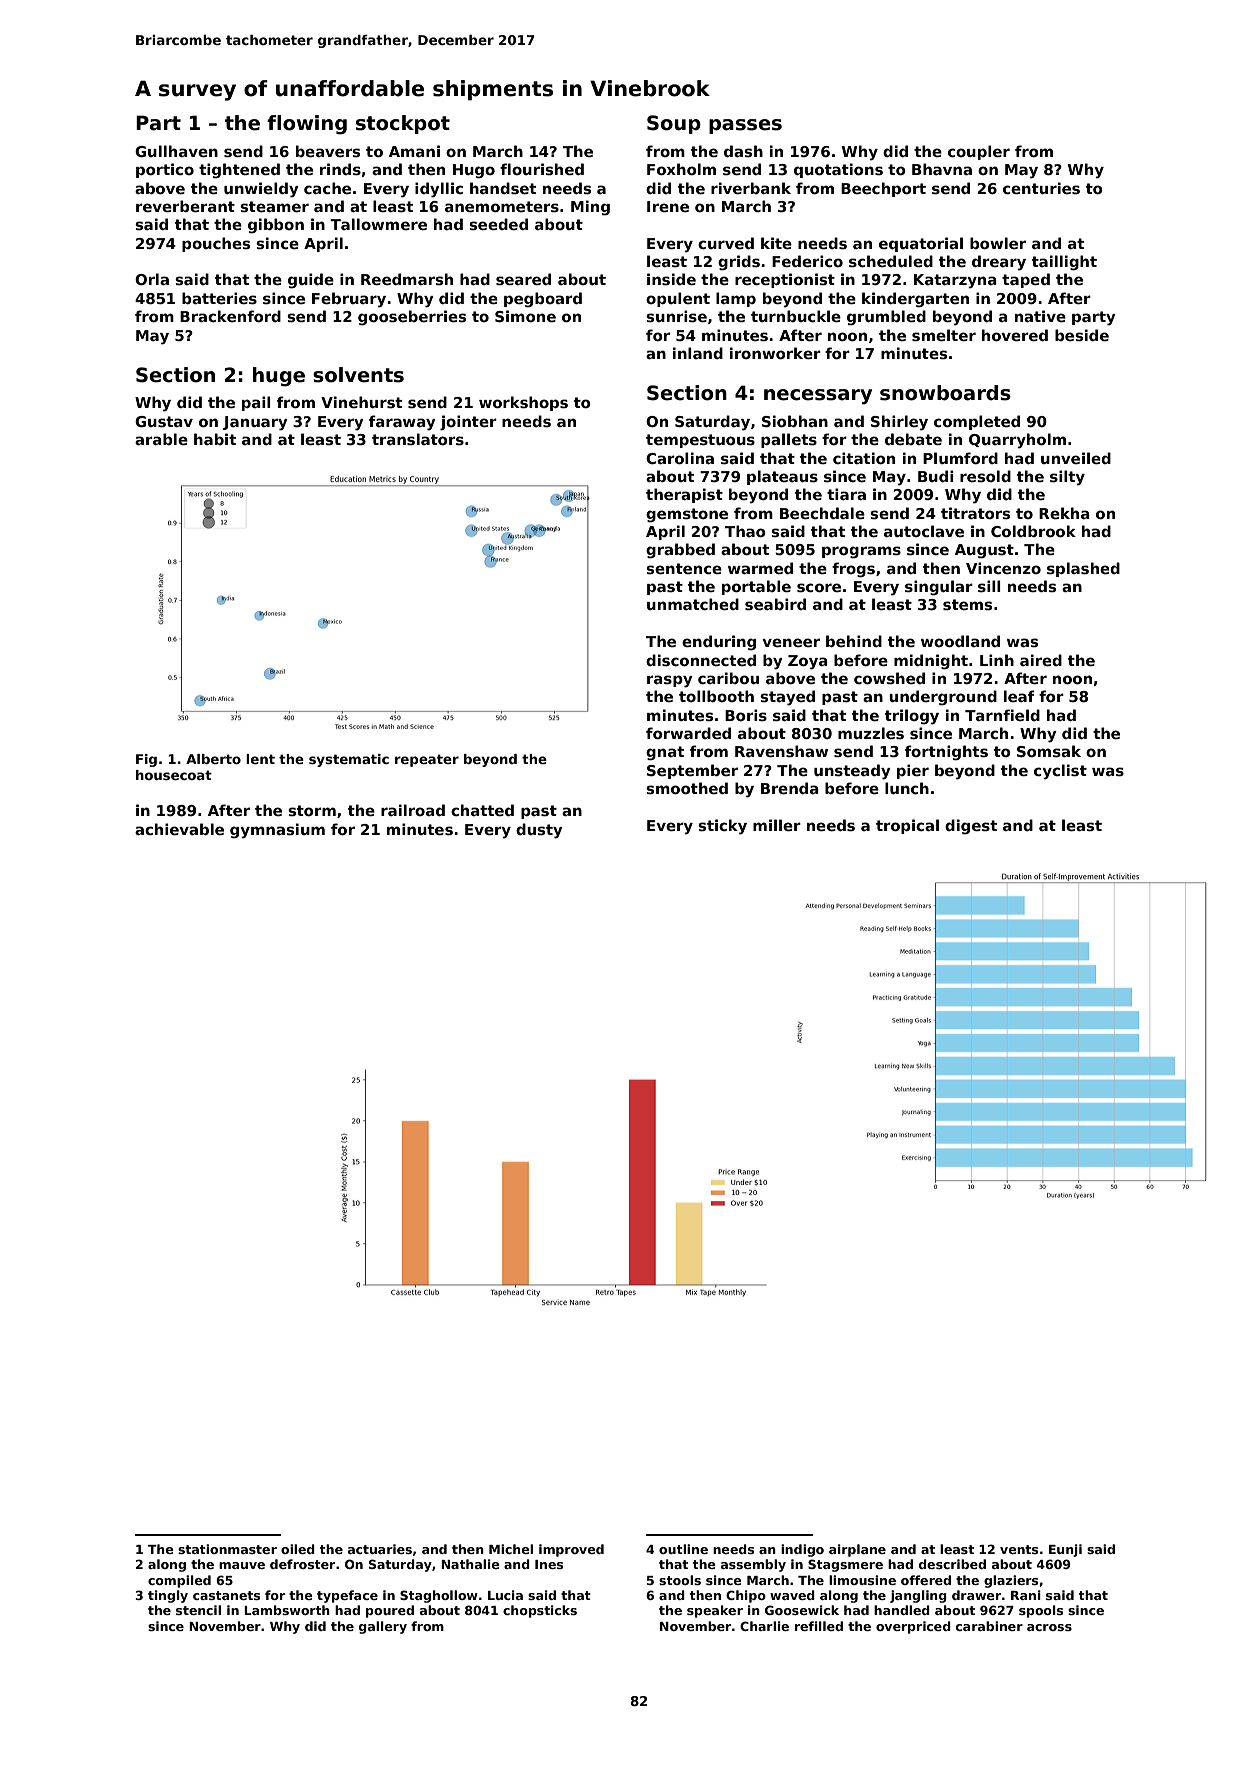 The width and height of the screenshot is (1260, 1782). What do you see at coordinates (227, 1549) in the screenshot?
I see `stationmaster` at bounding box center [227, 1549].
